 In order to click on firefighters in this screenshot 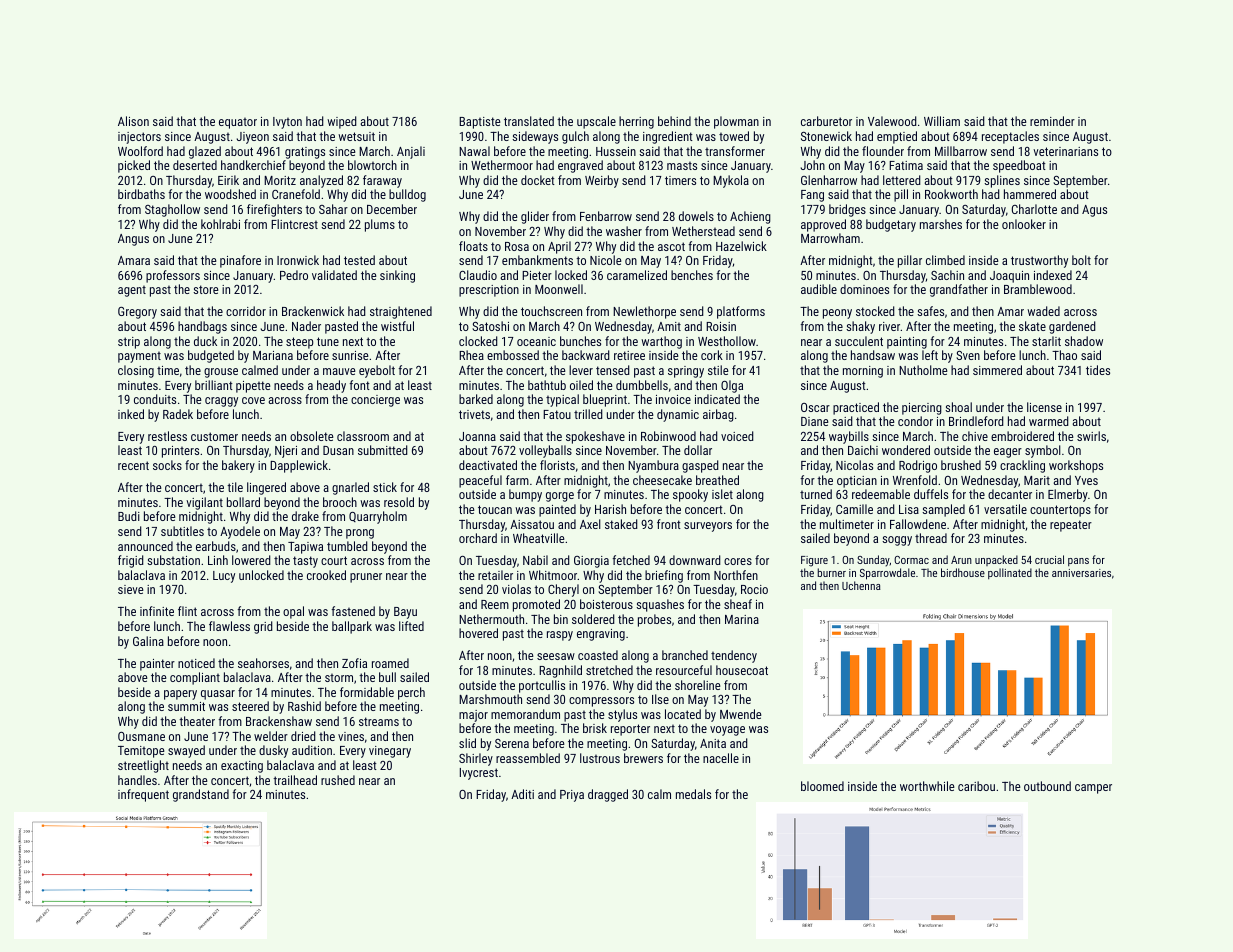, I will do `click(274, 210)`.
